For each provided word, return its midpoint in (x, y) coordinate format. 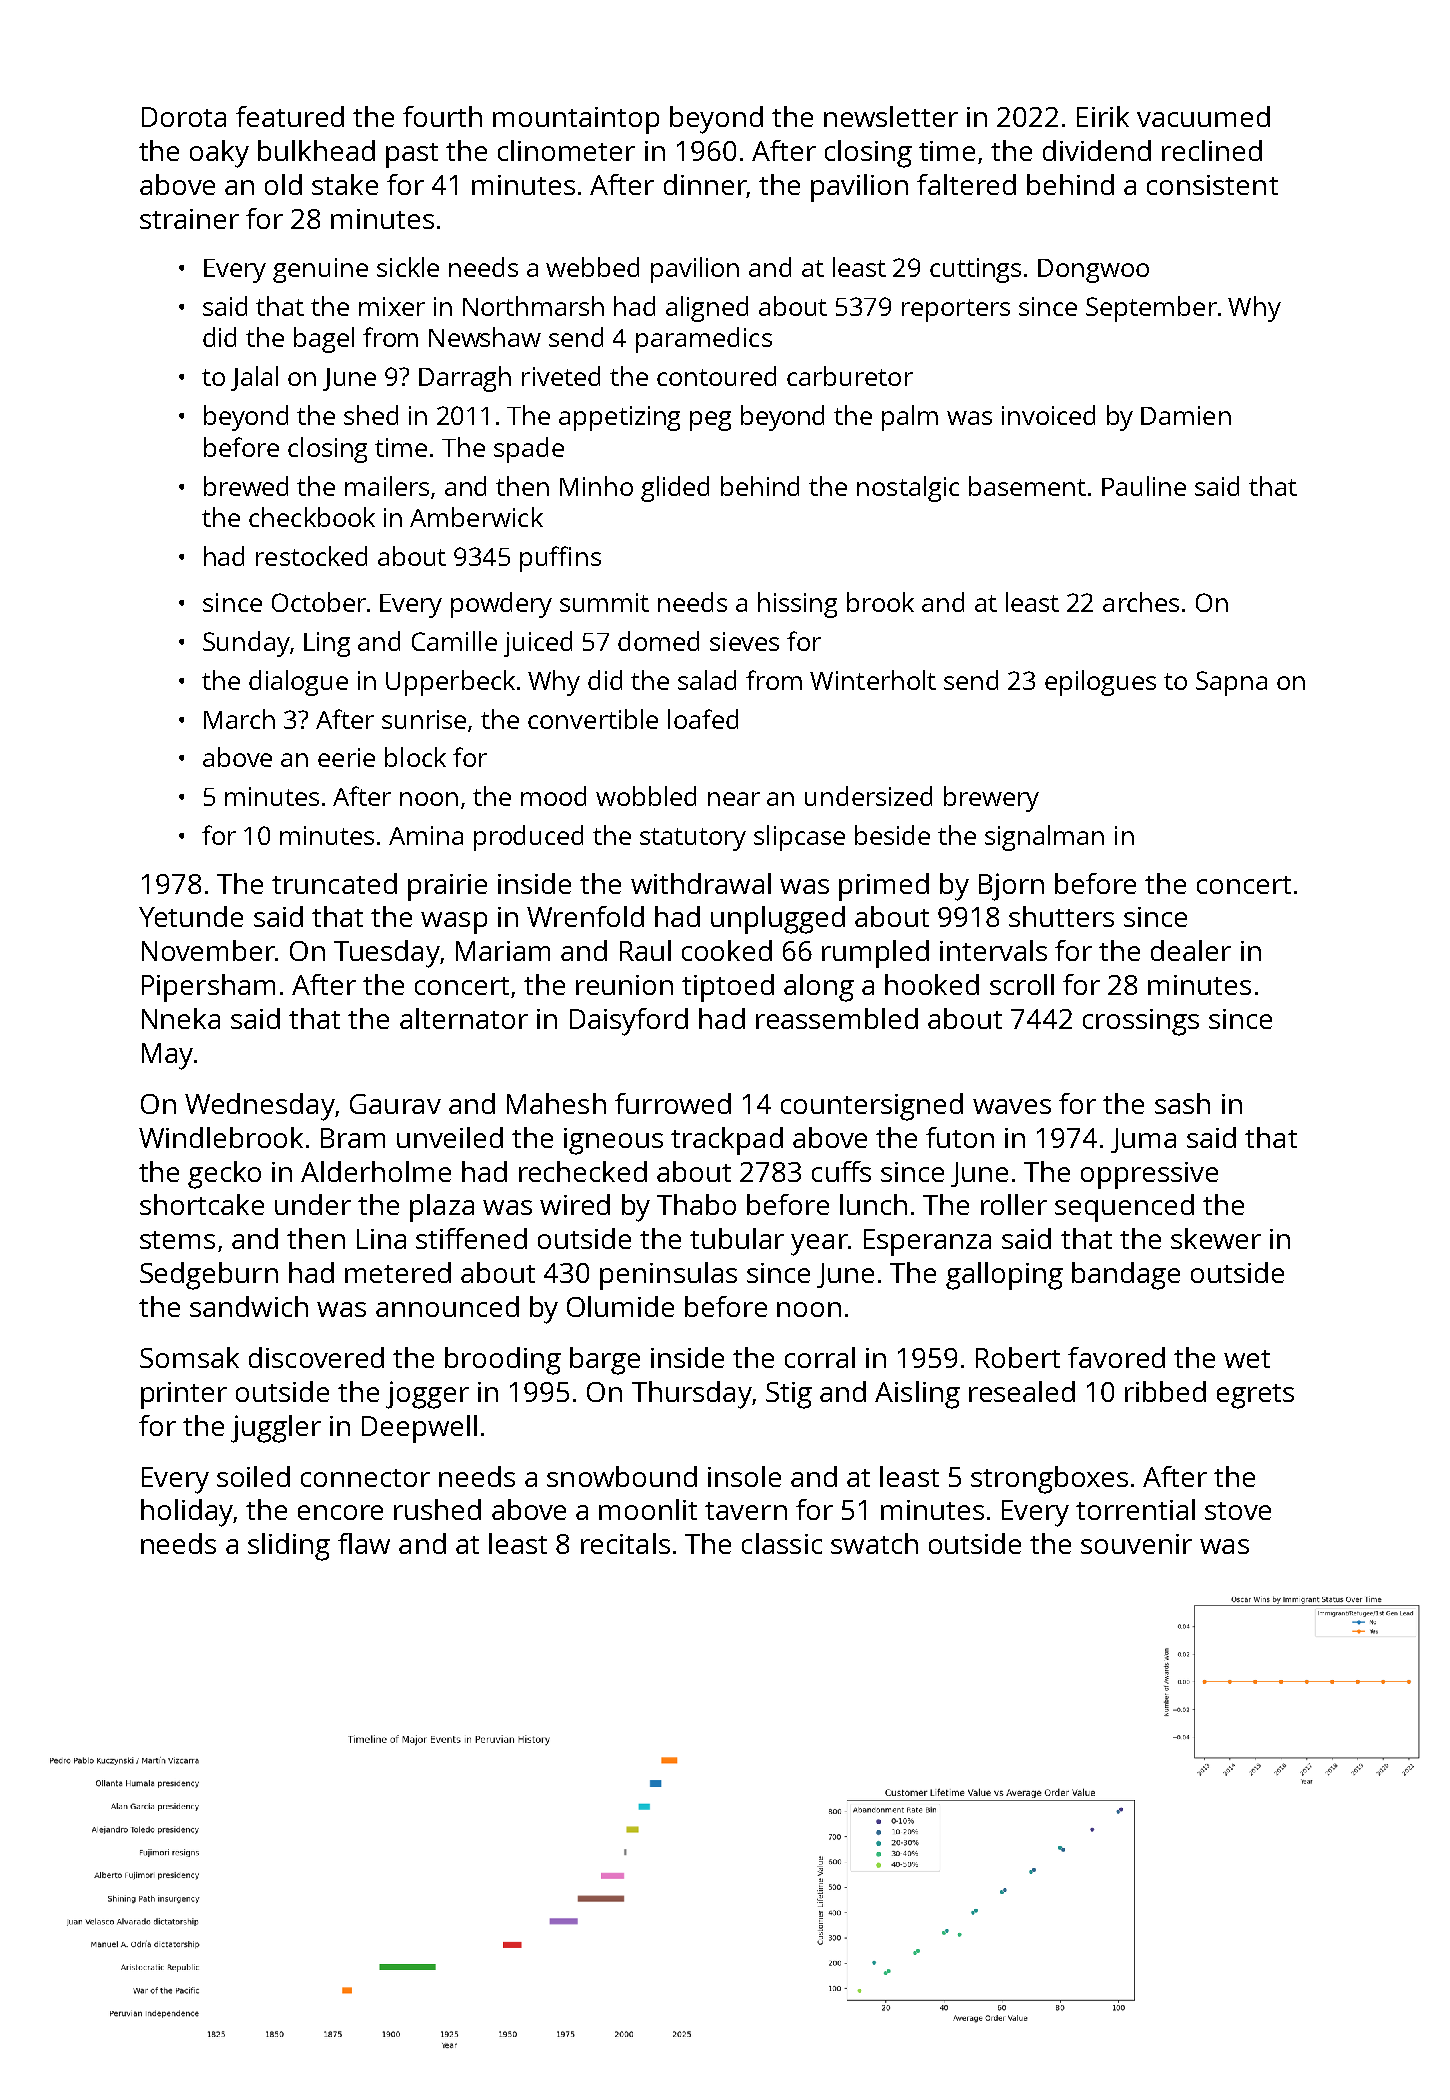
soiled (253, 1476)
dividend (1097, 150)
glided (675, 489)
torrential (1135, 1509)
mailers (387, 486)
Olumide (620, 1306)
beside (892, 835)
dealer (1191, 950)
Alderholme (376, 1171)
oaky (219, 154)
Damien (1186, 415)
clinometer (566, 150)
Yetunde (191, 916)
